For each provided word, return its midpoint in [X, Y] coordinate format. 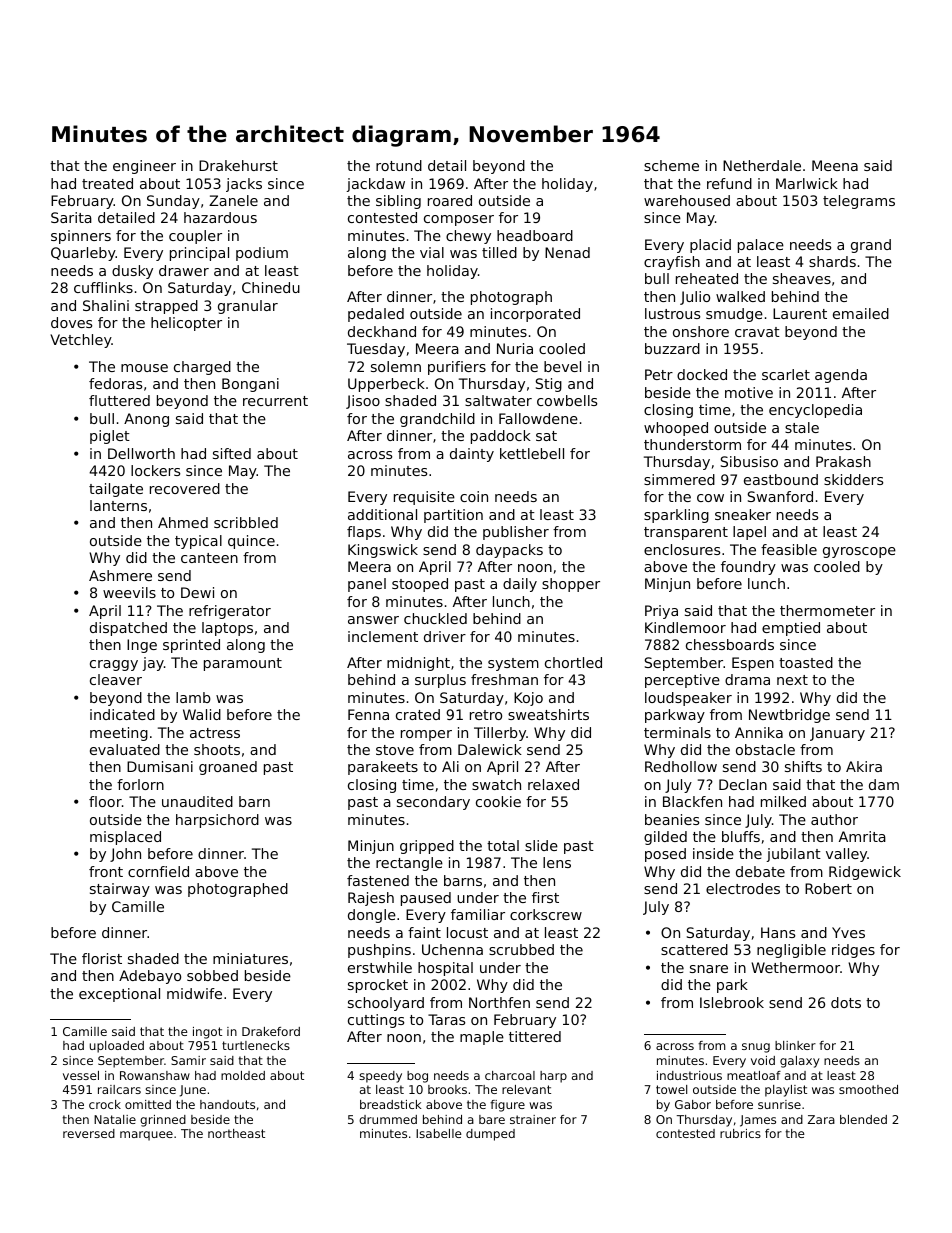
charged [202, 368]
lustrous [672, 313]
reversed [89, 1133]
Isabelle [439, 1133]
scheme [671, 165]
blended [863, 1119]
